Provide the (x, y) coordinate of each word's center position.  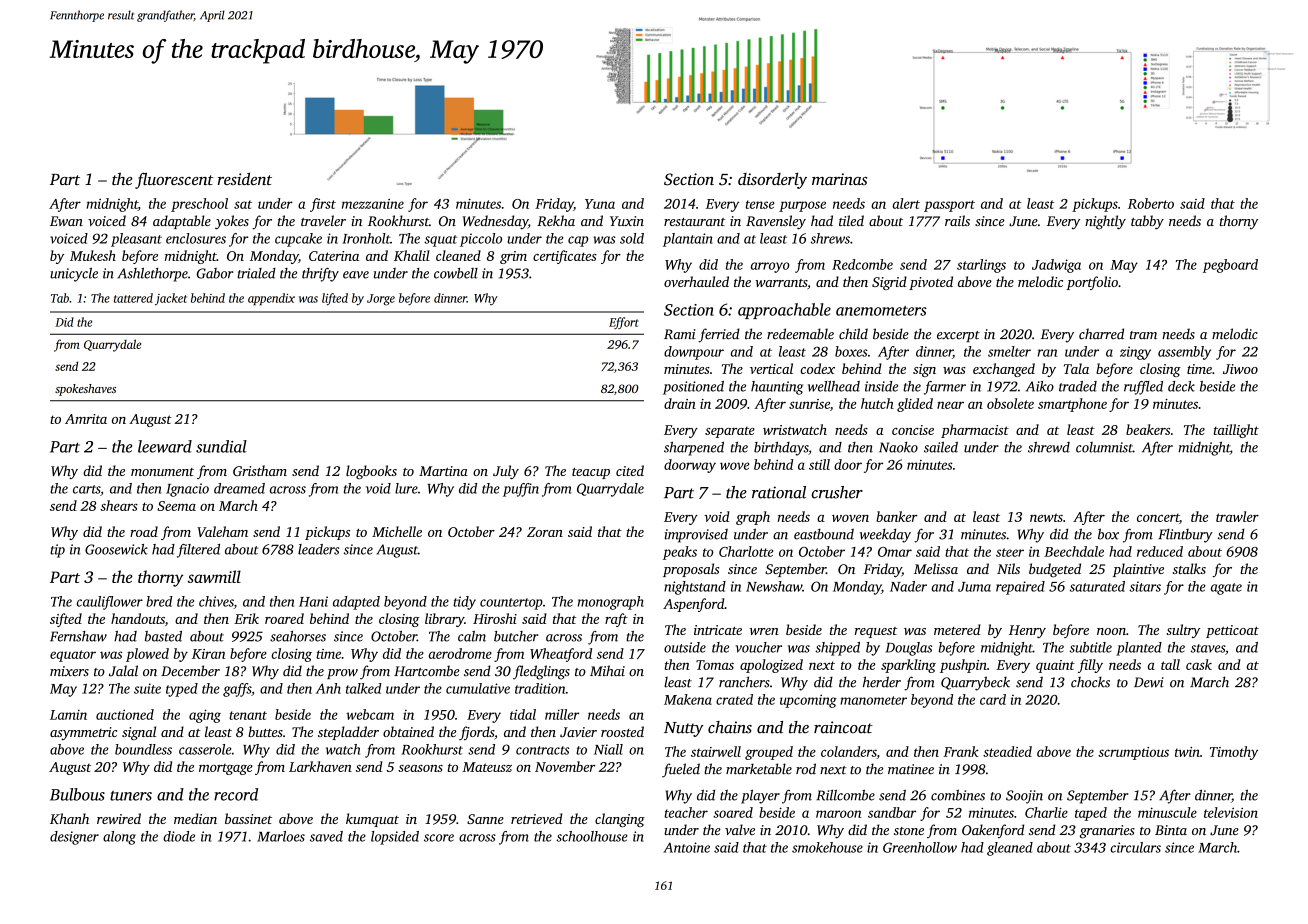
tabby (1147, 222)
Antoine (686, 847)
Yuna (600, 204)
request (876, 632)
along (119, 838)
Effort (624, 323)
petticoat (1232, 631)
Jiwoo (1240, 369)
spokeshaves (85, 390)
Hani (313, 601)
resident (245, 179)
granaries (1107, 832)
